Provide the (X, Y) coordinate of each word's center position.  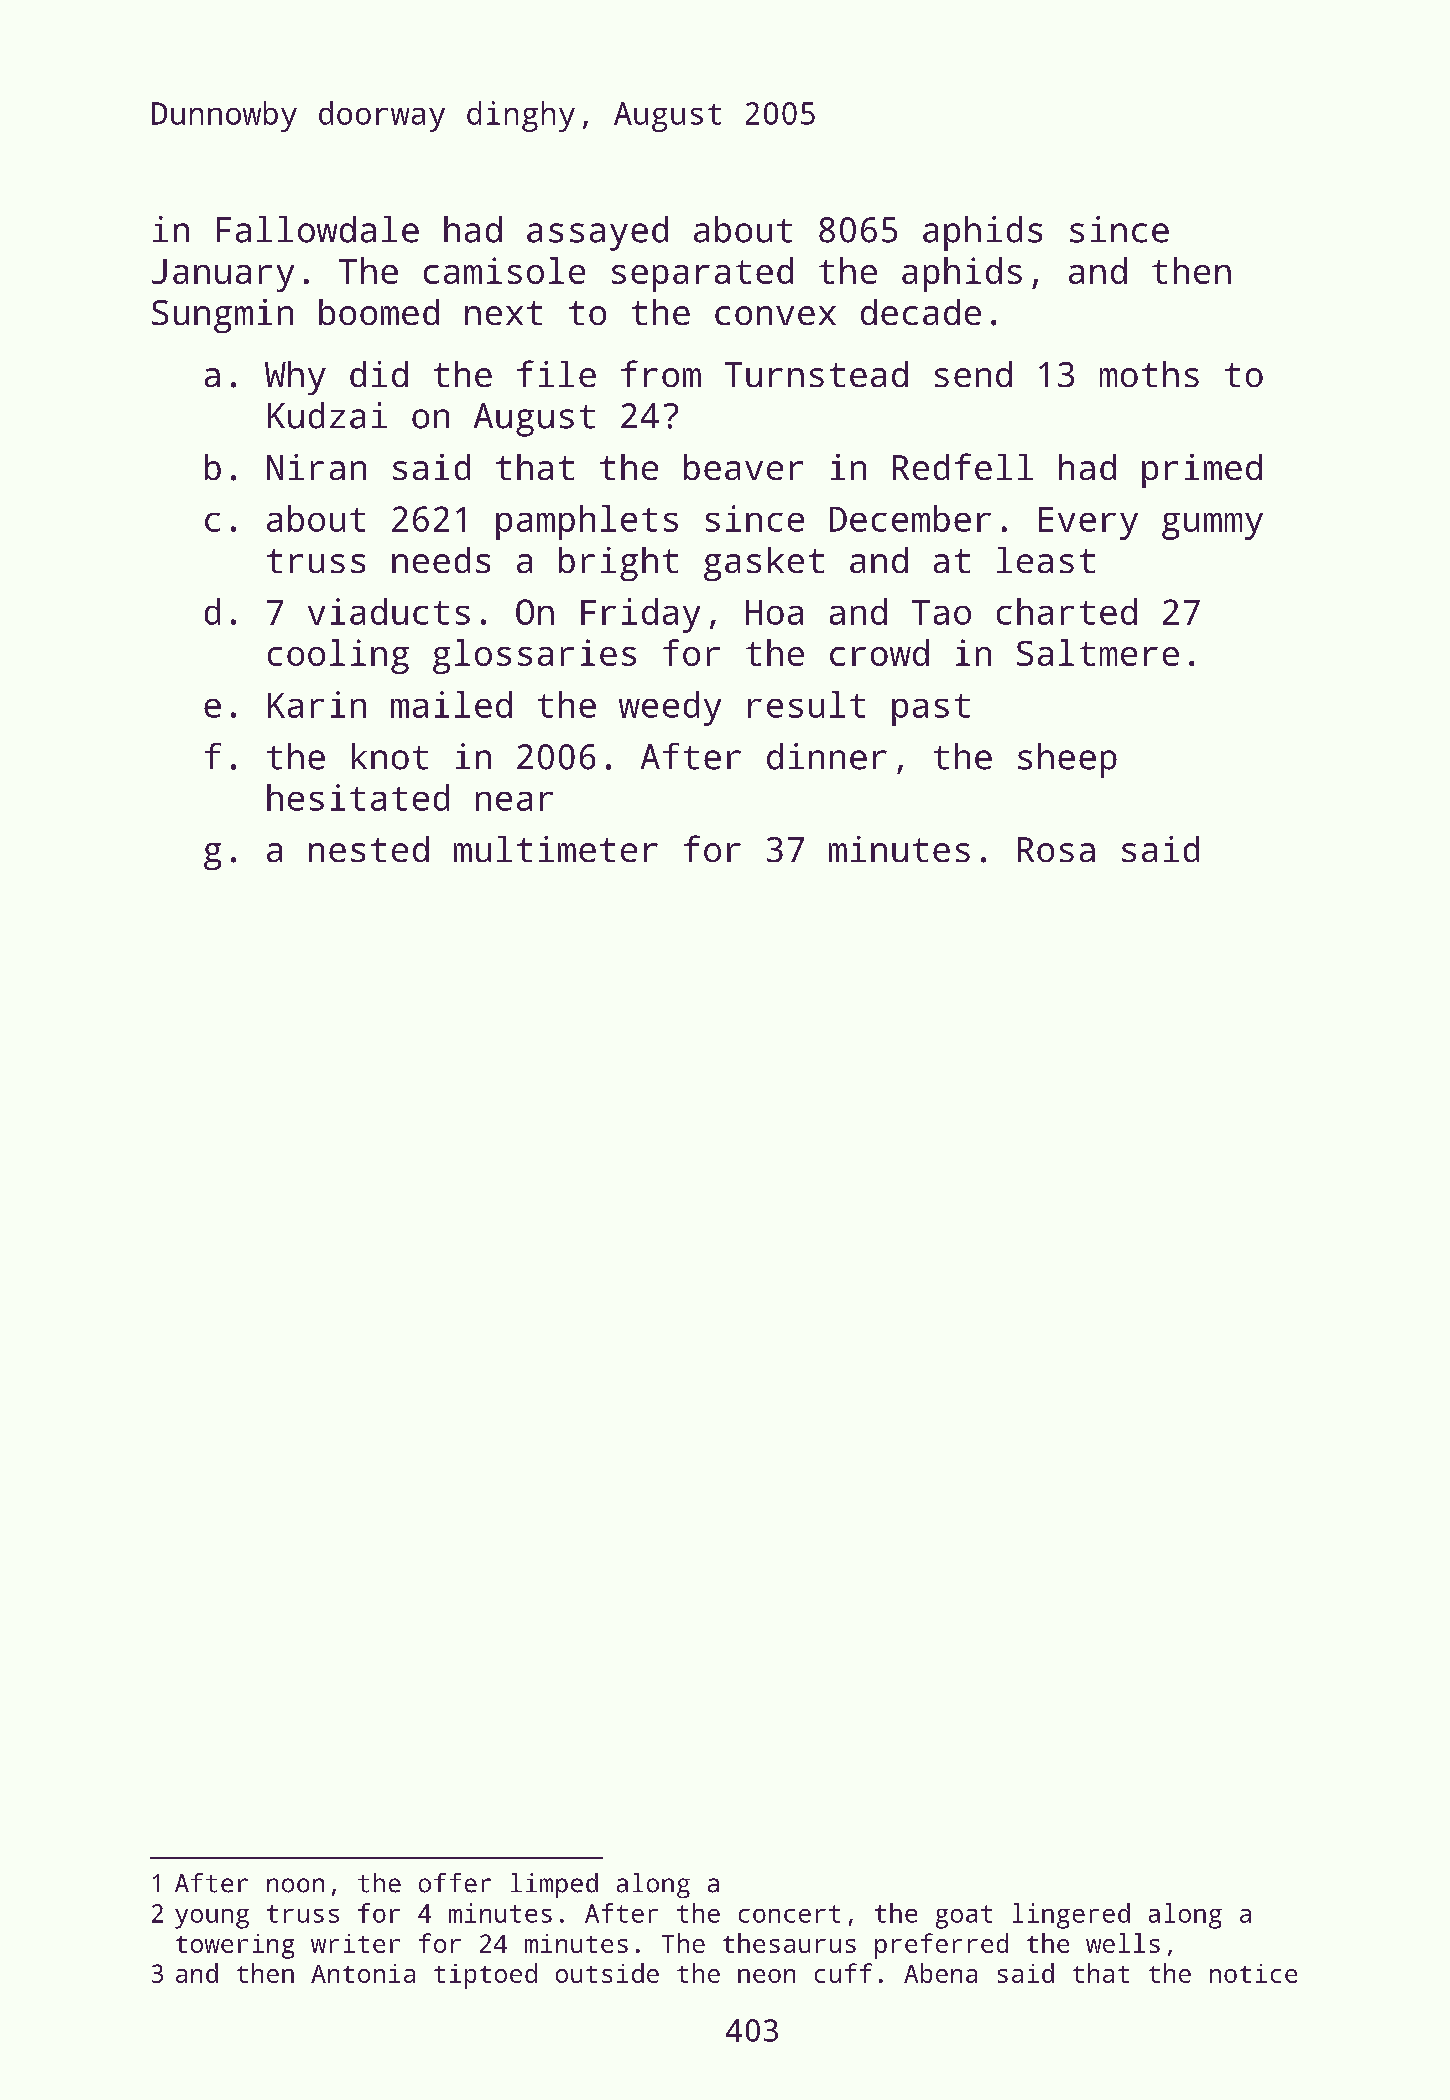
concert (789, 1914)
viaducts (389, 611)
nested (369, 849)
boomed (379, 312)
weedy (670, 708)
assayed (597, 233)
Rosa (1056, 849)
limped (554, 1885)
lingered (1071, 1916)
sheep (1067, 760)
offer (455, 1883)
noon (295, 1885)
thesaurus (789, 1943)
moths (1149, 374)
